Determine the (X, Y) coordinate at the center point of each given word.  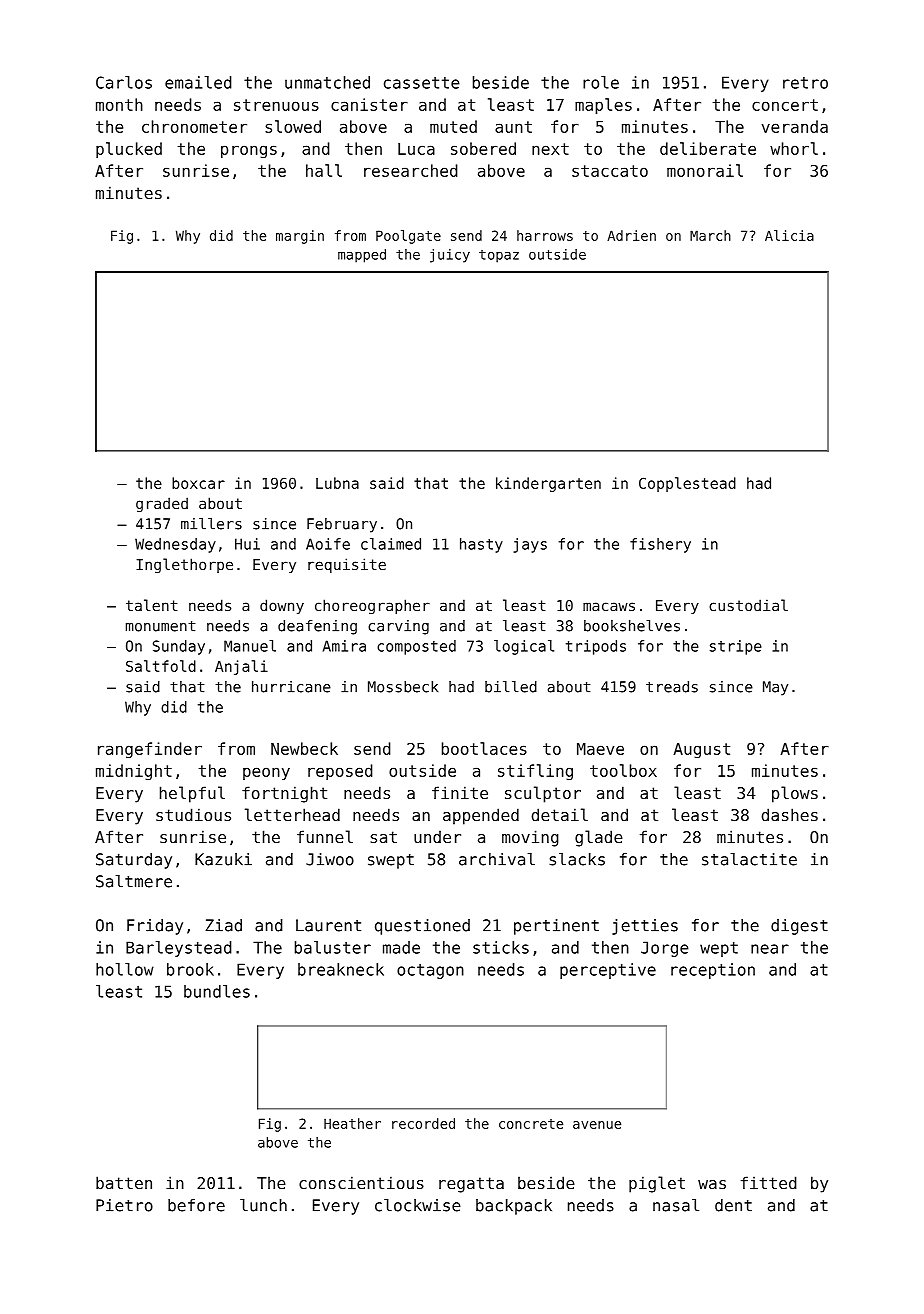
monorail (705, 170)
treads (672, 687)
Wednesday (175, 545)
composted (416, 647)
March (710, 235)
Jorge (665, 949)
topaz (499, 256)
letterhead (292, 814)
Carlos (124, 82)
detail (559, 814)
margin (300, 237)
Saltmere (134, 881)
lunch (263, 1205)
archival (497, 859)
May (775, 688)
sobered (483, 148)
